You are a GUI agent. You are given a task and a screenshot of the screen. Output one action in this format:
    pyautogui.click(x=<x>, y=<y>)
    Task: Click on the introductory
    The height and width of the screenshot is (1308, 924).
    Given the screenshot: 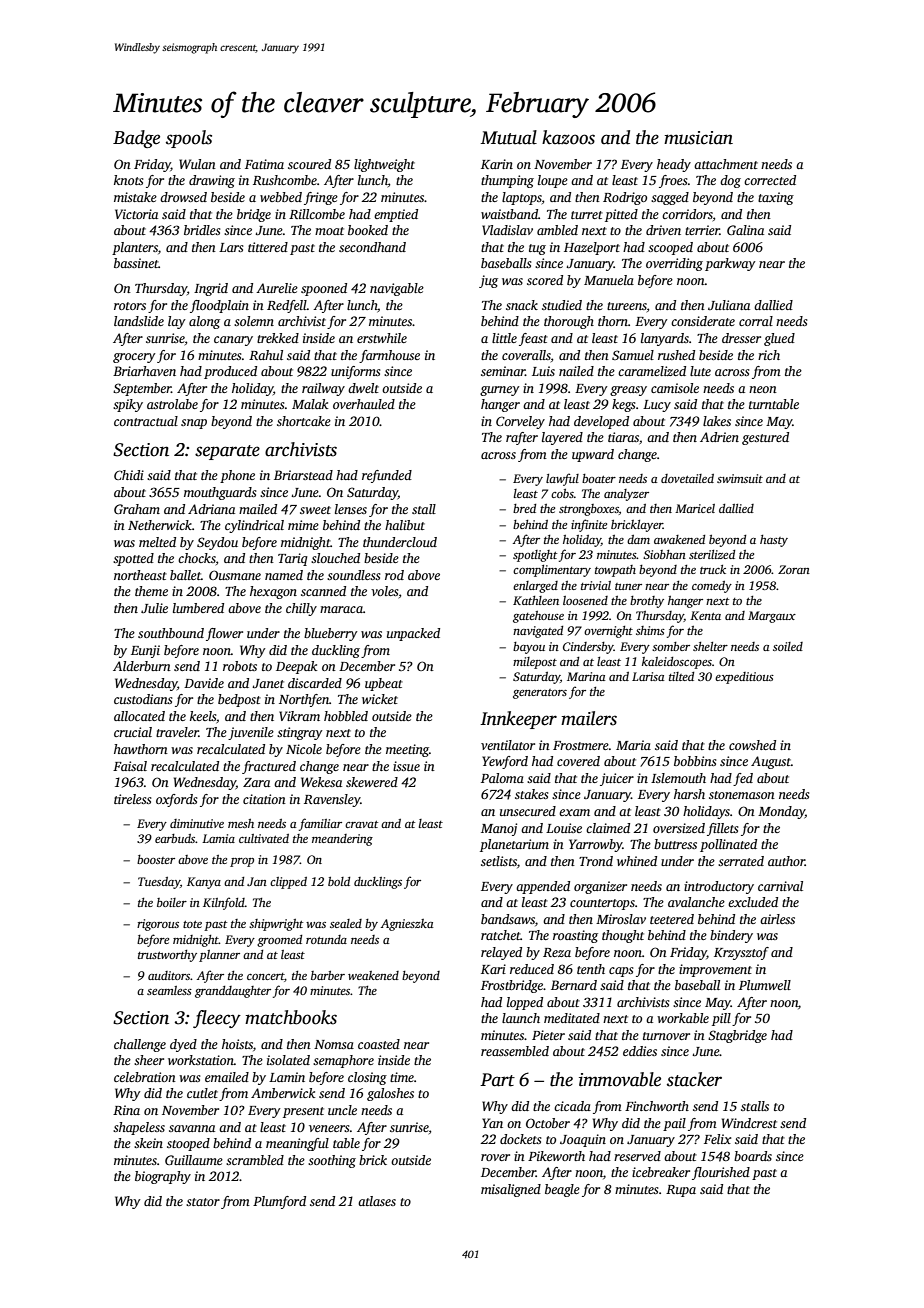 What is the action you would take?
    pyautogui.click(x=719, y=887)
